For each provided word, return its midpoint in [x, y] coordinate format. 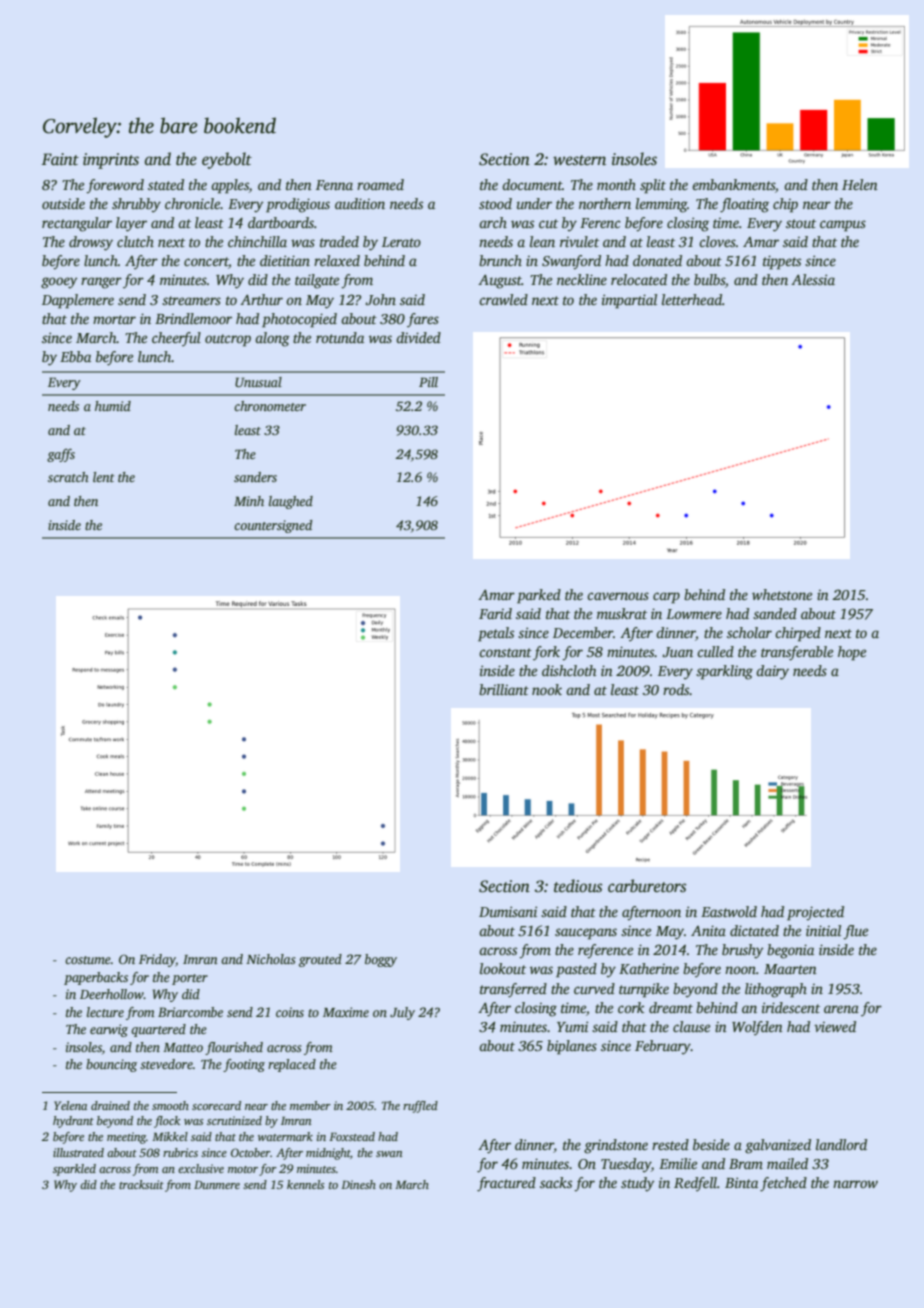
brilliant [504, 689]
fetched [783, 1184]
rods [676, 689]
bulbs [709, 279]
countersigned [273, 526]
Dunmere [217, 1184]
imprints [111, 161]
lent [103, 477]
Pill [428, 382]
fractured [506, 1184]
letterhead [692, 299]
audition [360, 203]
